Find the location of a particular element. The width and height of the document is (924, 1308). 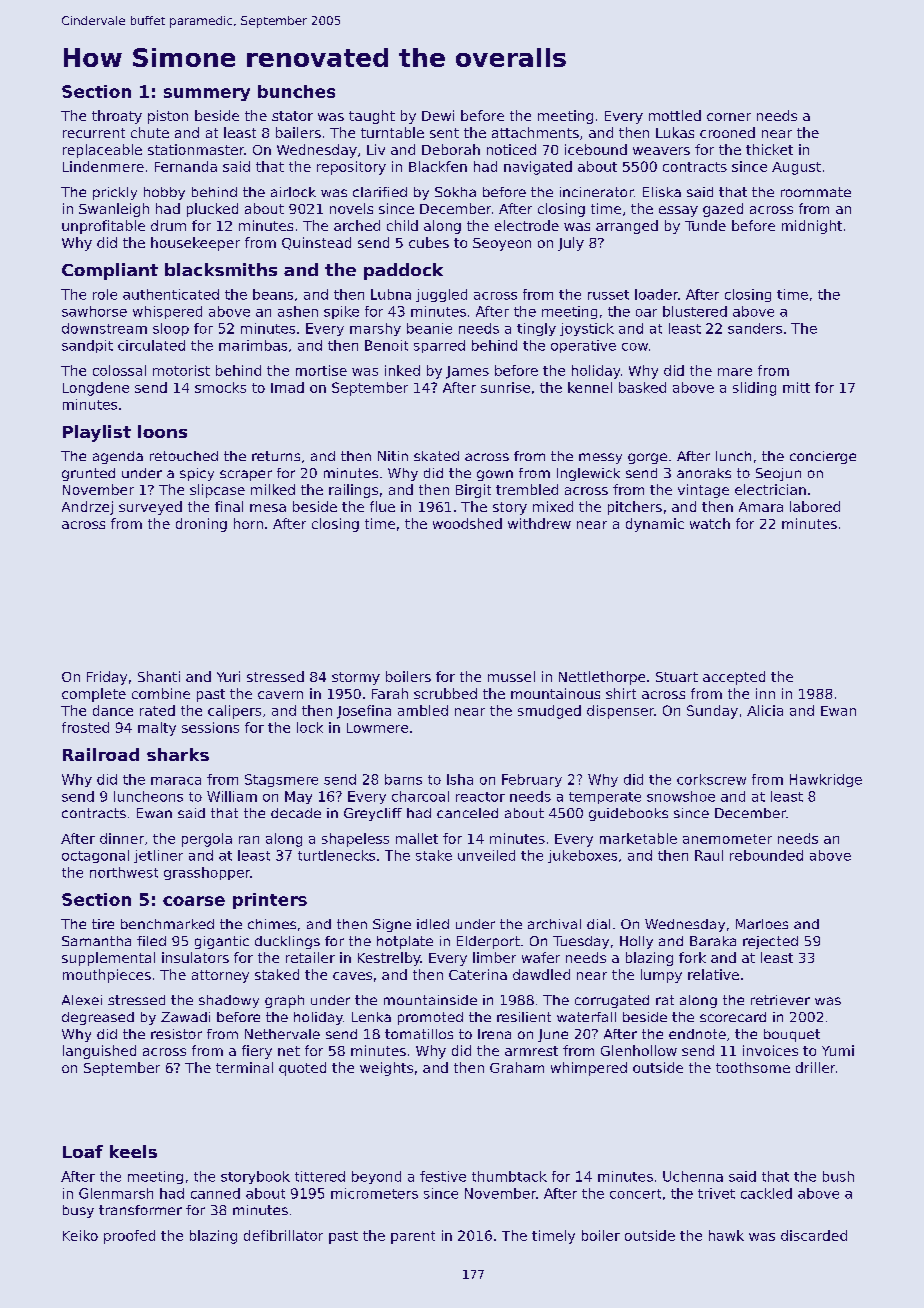

gown is located at coordinates (495, 475).
